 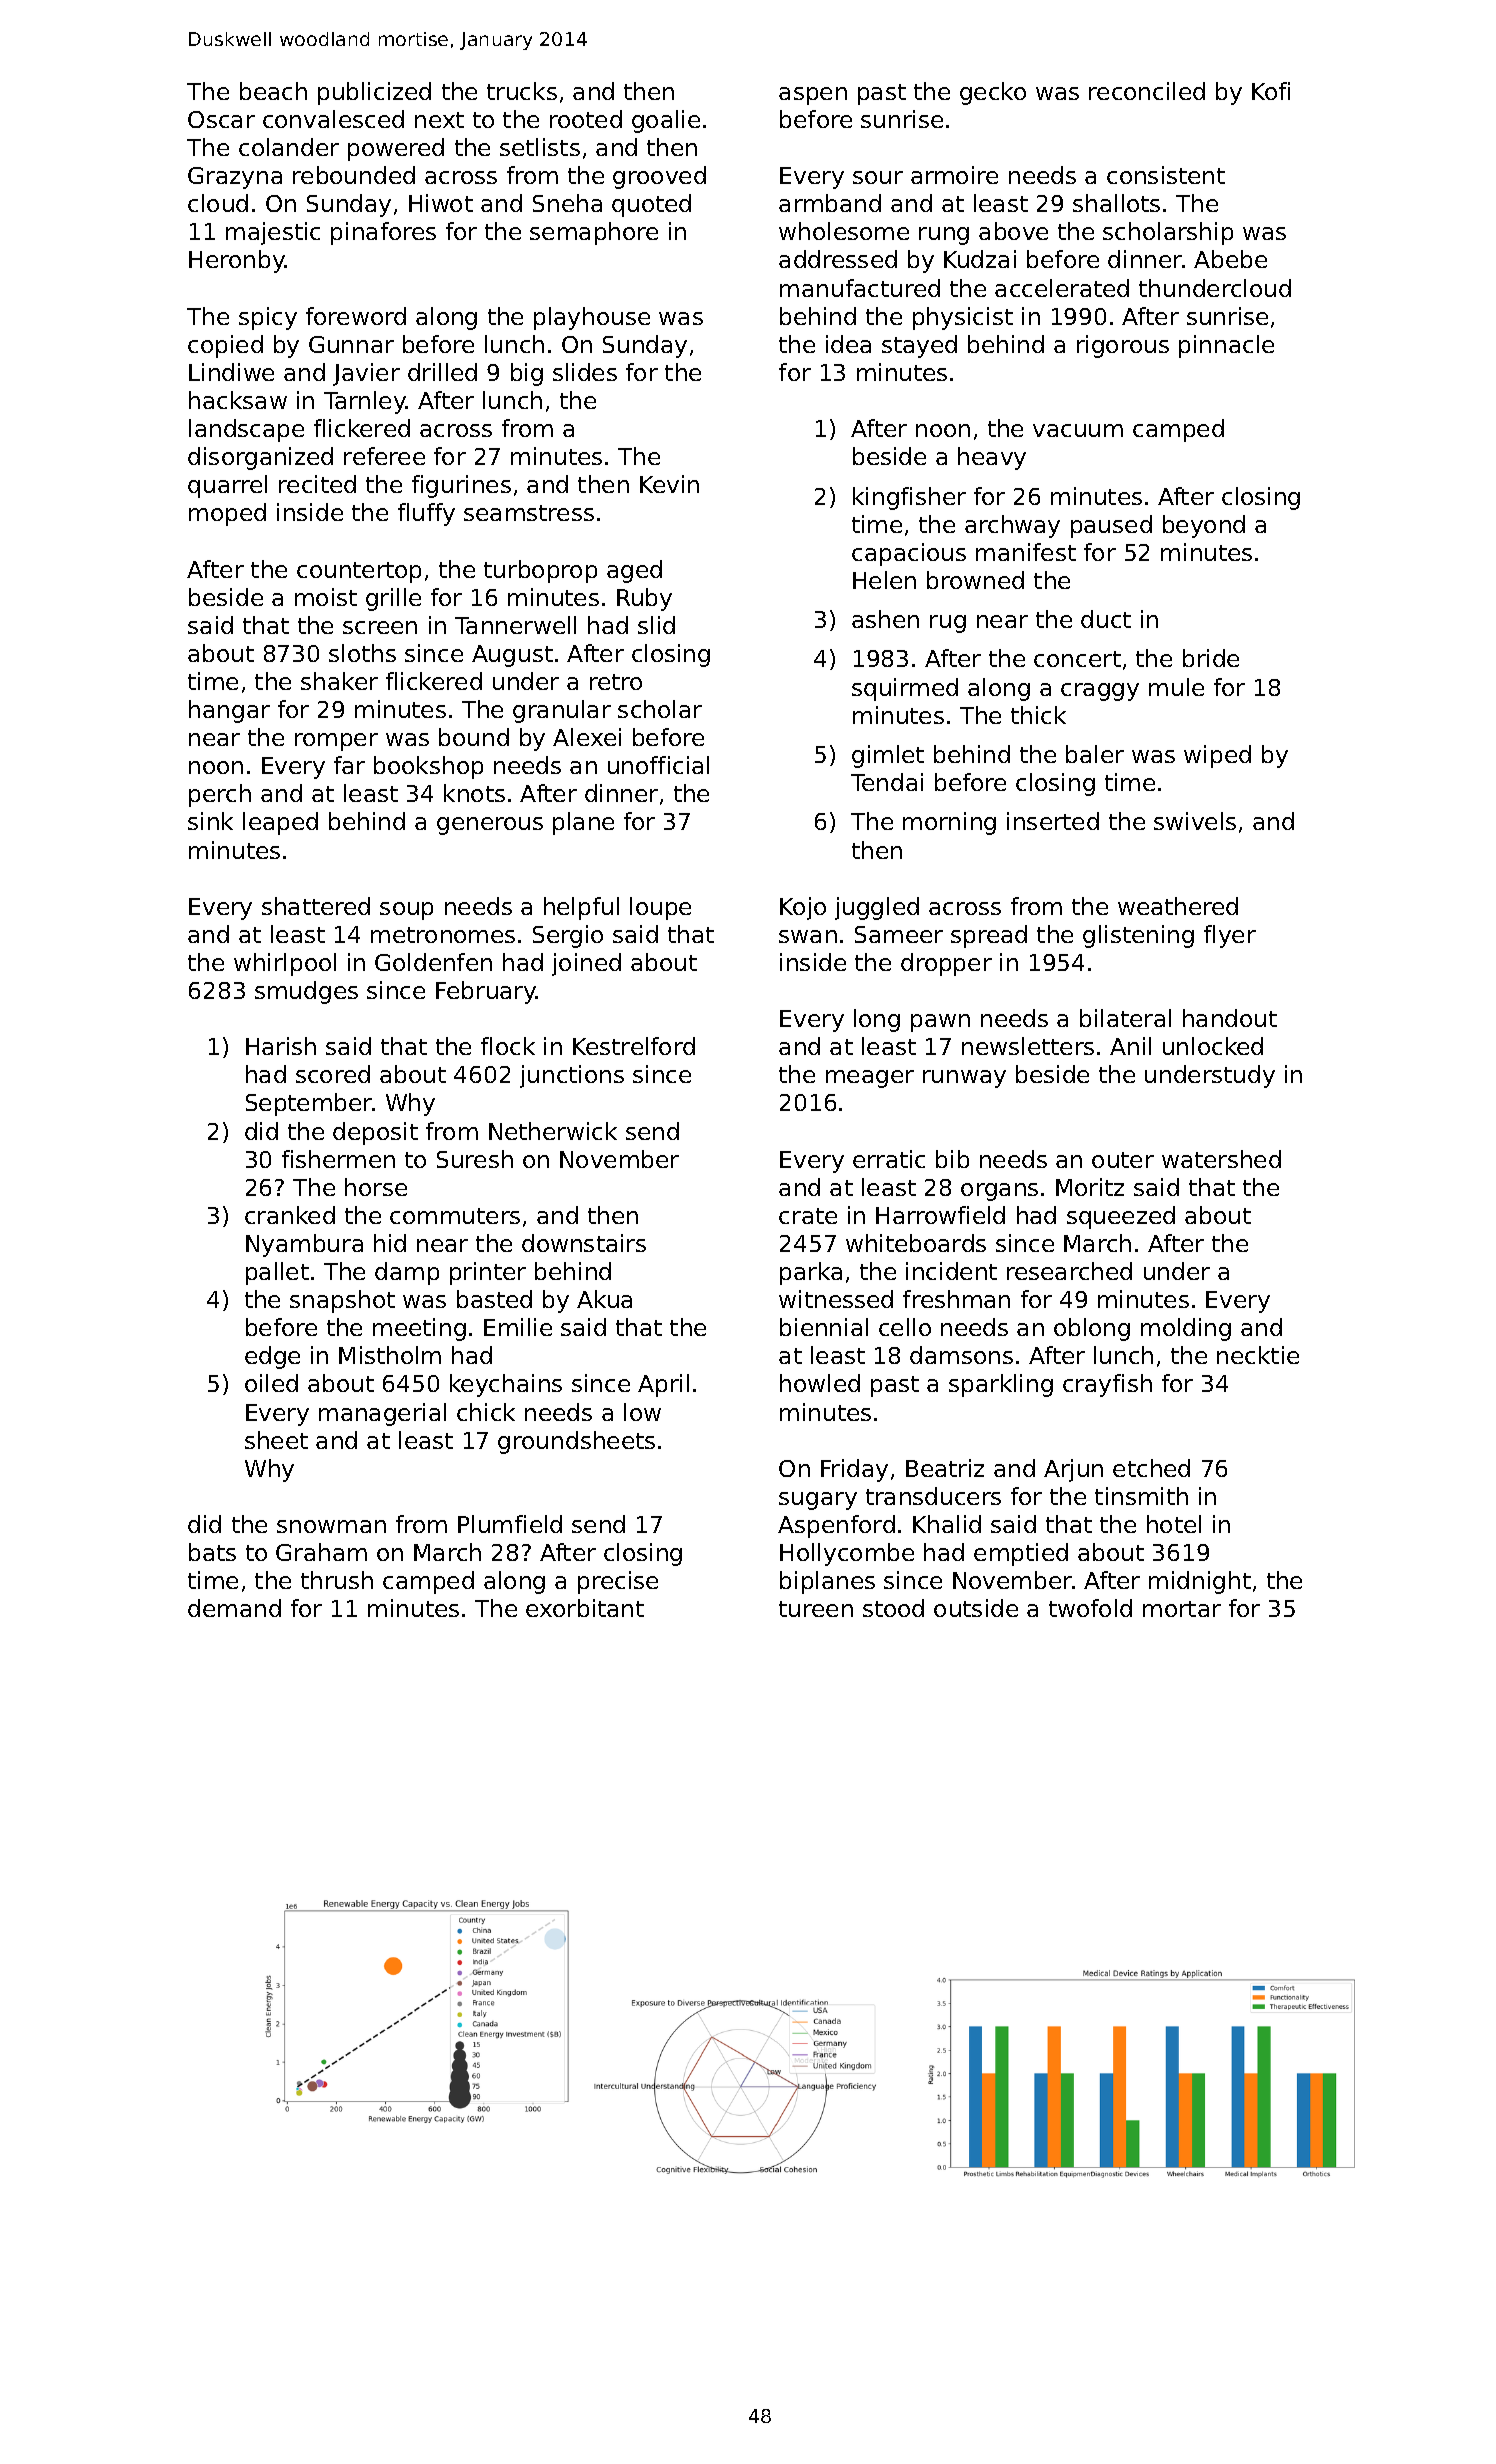 What do you see at coordinates (1217, 756) in the screenshot?
I see `wiped` at bounding box center [1217, 756].
